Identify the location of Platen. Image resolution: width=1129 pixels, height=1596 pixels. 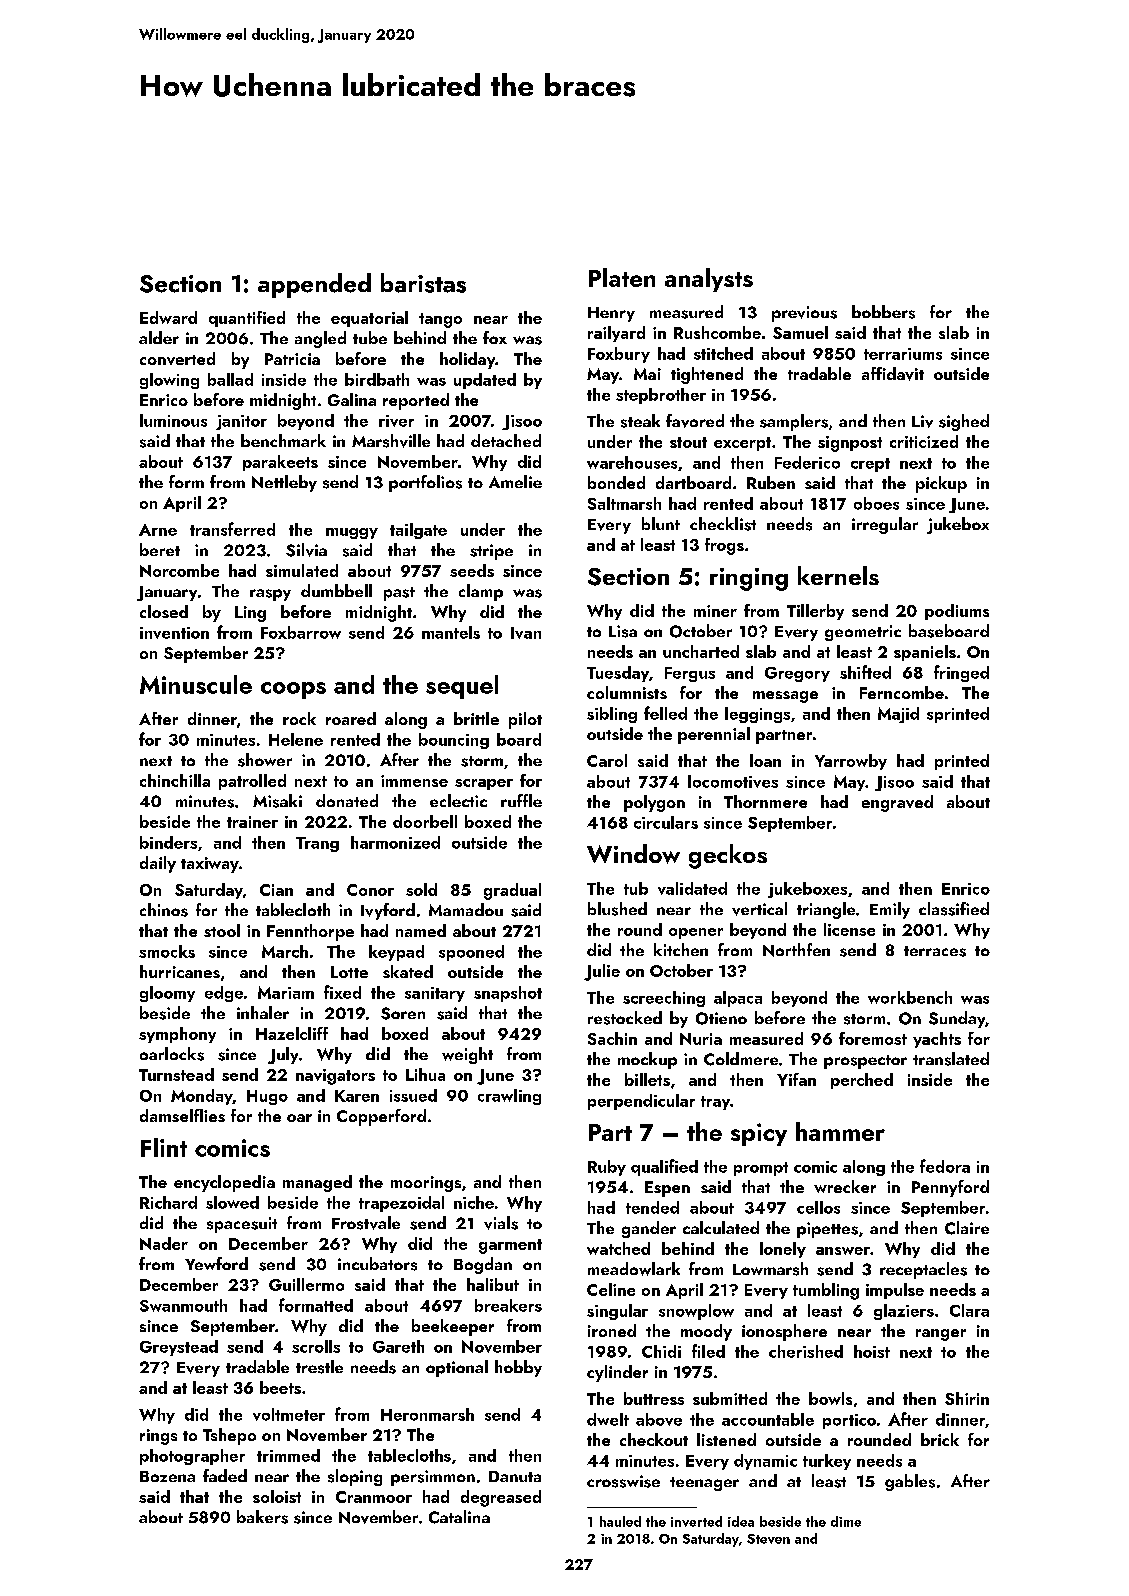
(622, 277).
